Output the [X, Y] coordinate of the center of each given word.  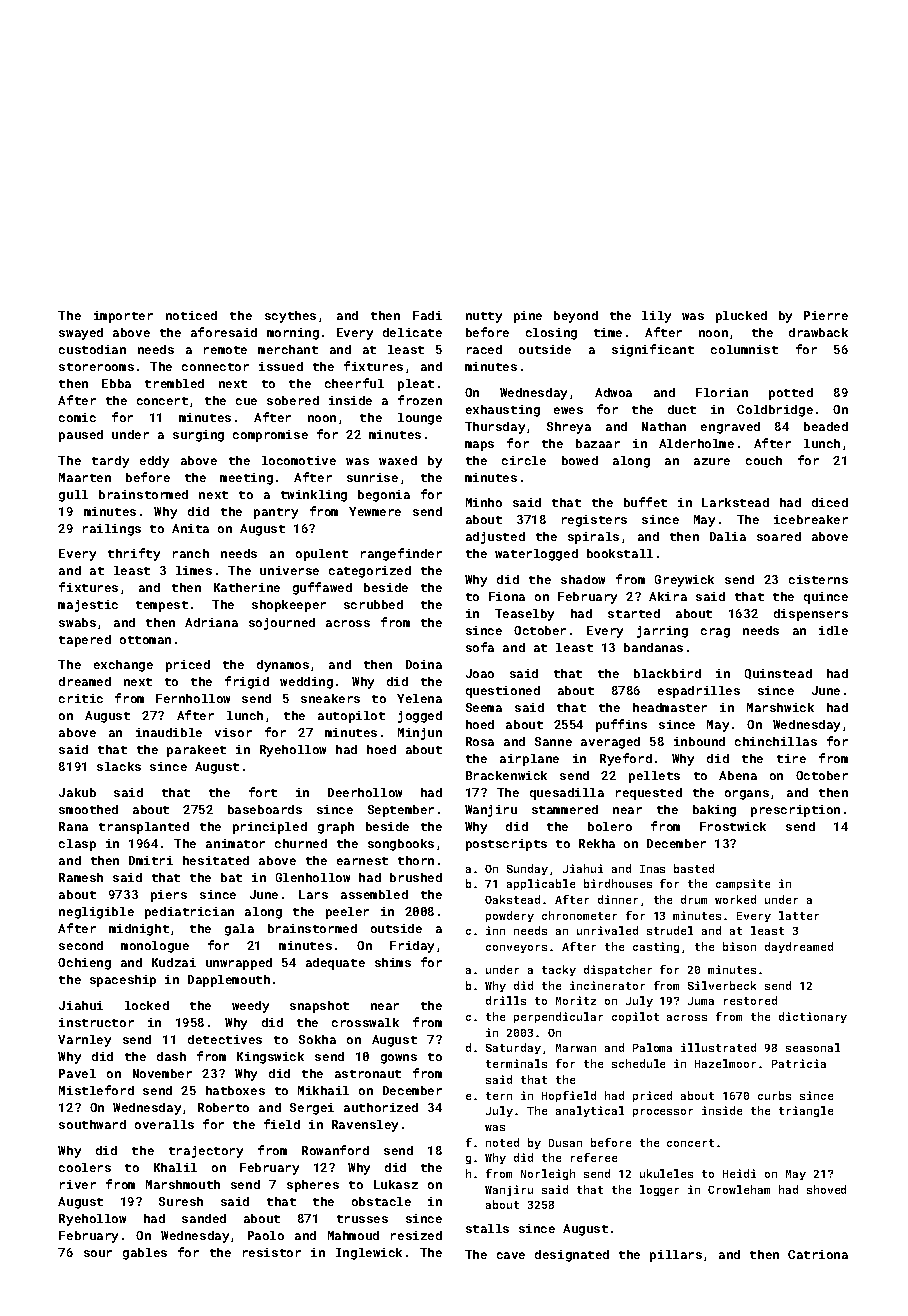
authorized [381, 1107]
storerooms [96, 367]
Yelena [419, 698]
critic [81, 698]
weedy [250, 1007]
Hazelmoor [725, 1063]
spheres [313, 1186]
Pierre [826, 315]
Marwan [576, 1048]
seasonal [813, 1047]
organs [747, 795]
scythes [290, 317]
